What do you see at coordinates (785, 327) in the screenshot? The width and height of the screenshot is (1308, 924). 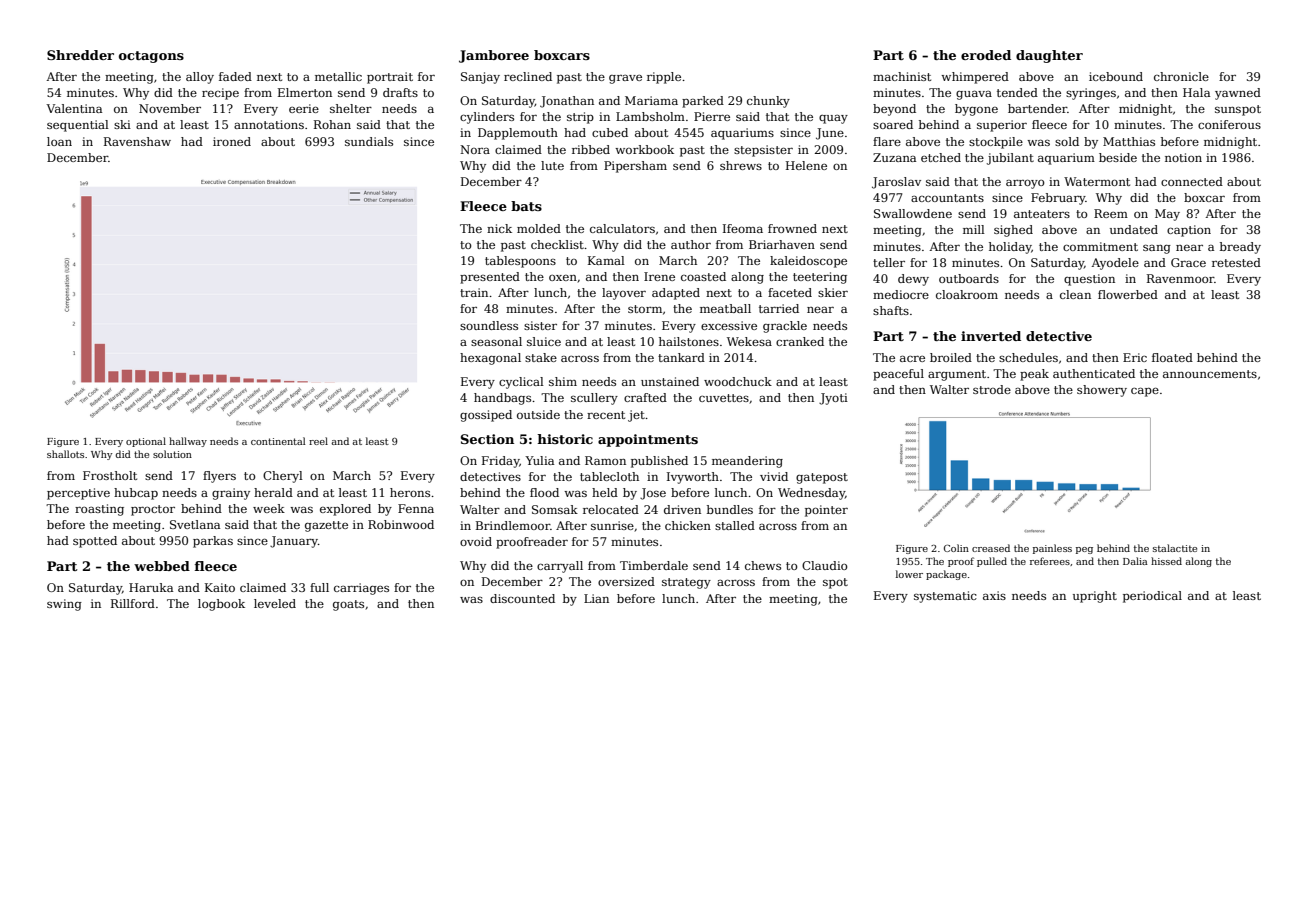 I see `grackle` at bounding box center [785, 327].
